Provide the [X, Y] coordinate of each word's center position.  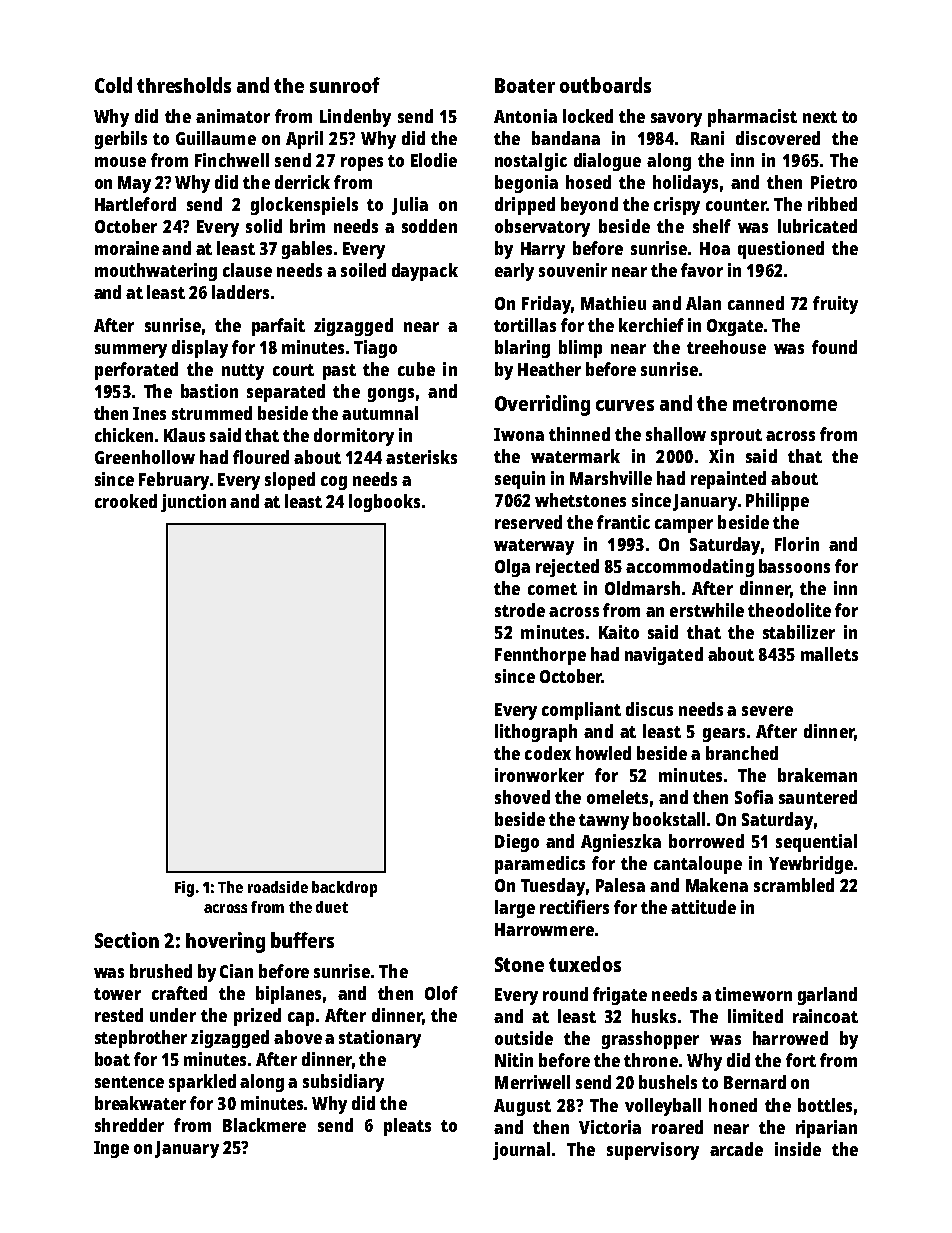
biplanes [288, 995]
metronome [785, 404]
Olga [512, 568]
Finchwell [232, 160]
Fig [184, 889]
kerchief [651, 325]
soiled [363, 270]
